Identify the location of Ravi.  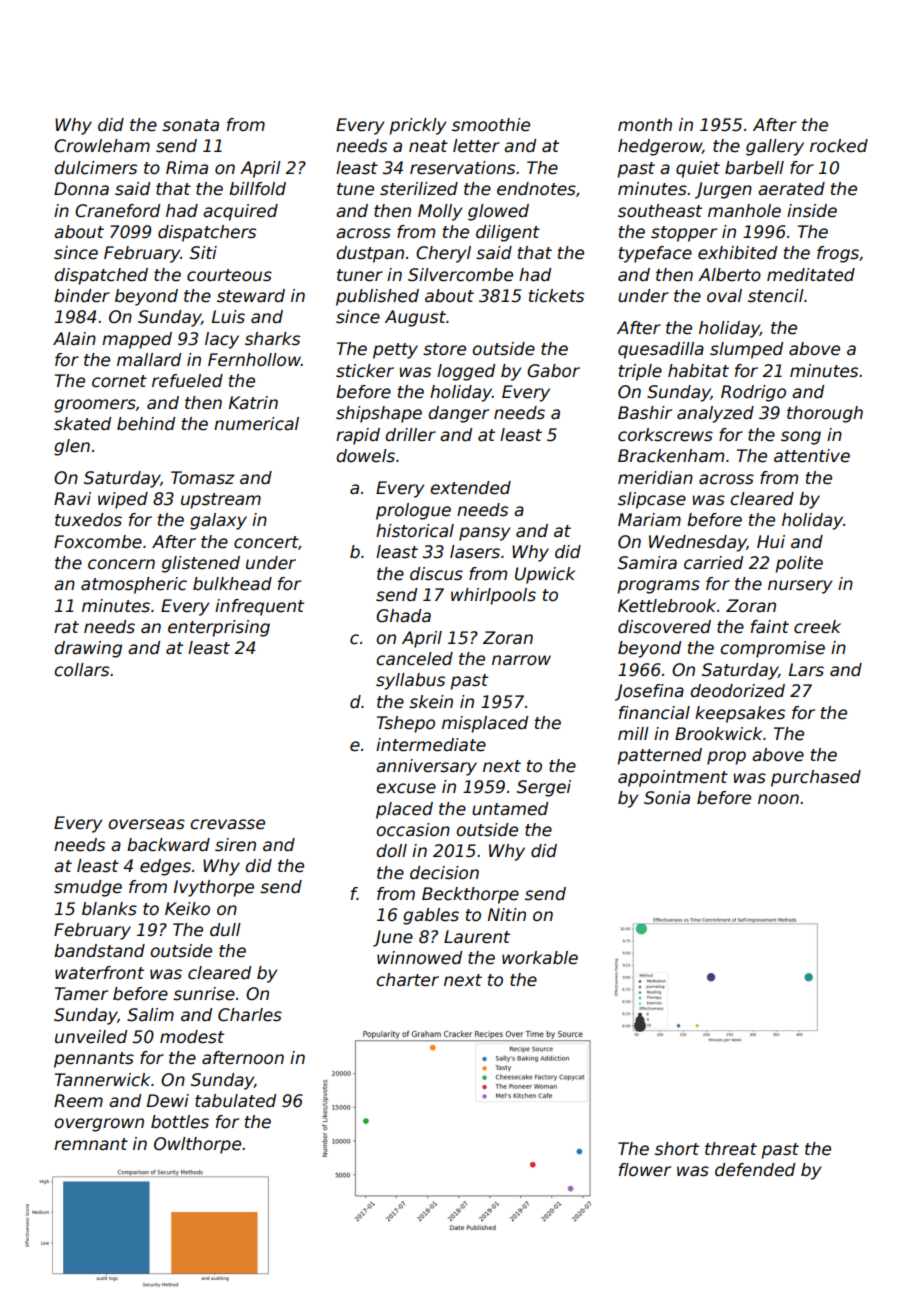
(72, 499).
